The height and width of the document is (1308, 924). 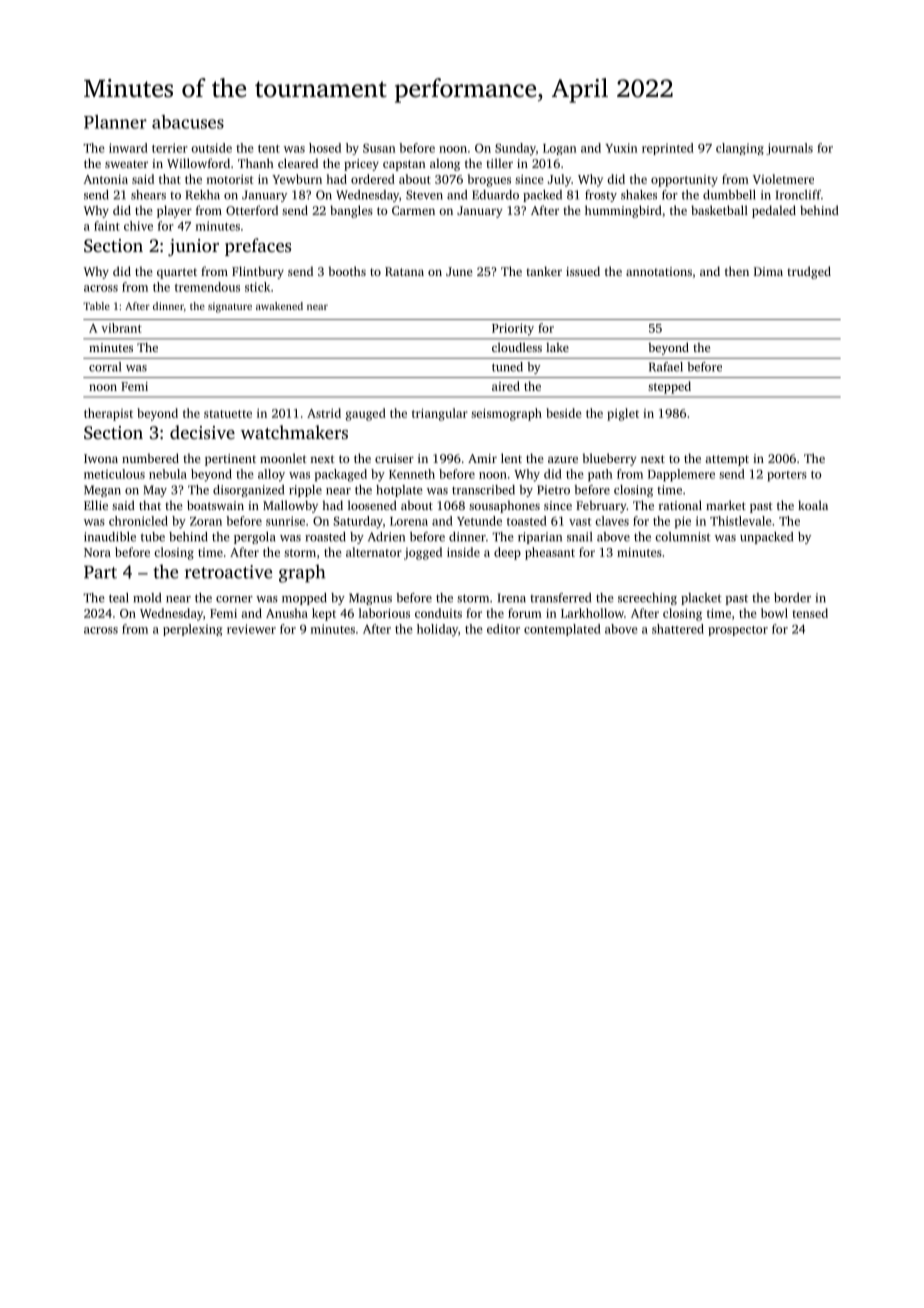 What do you see at coordinates (562, 630) in the document?
I see `contemplated` at bounding box center [562, 630].
